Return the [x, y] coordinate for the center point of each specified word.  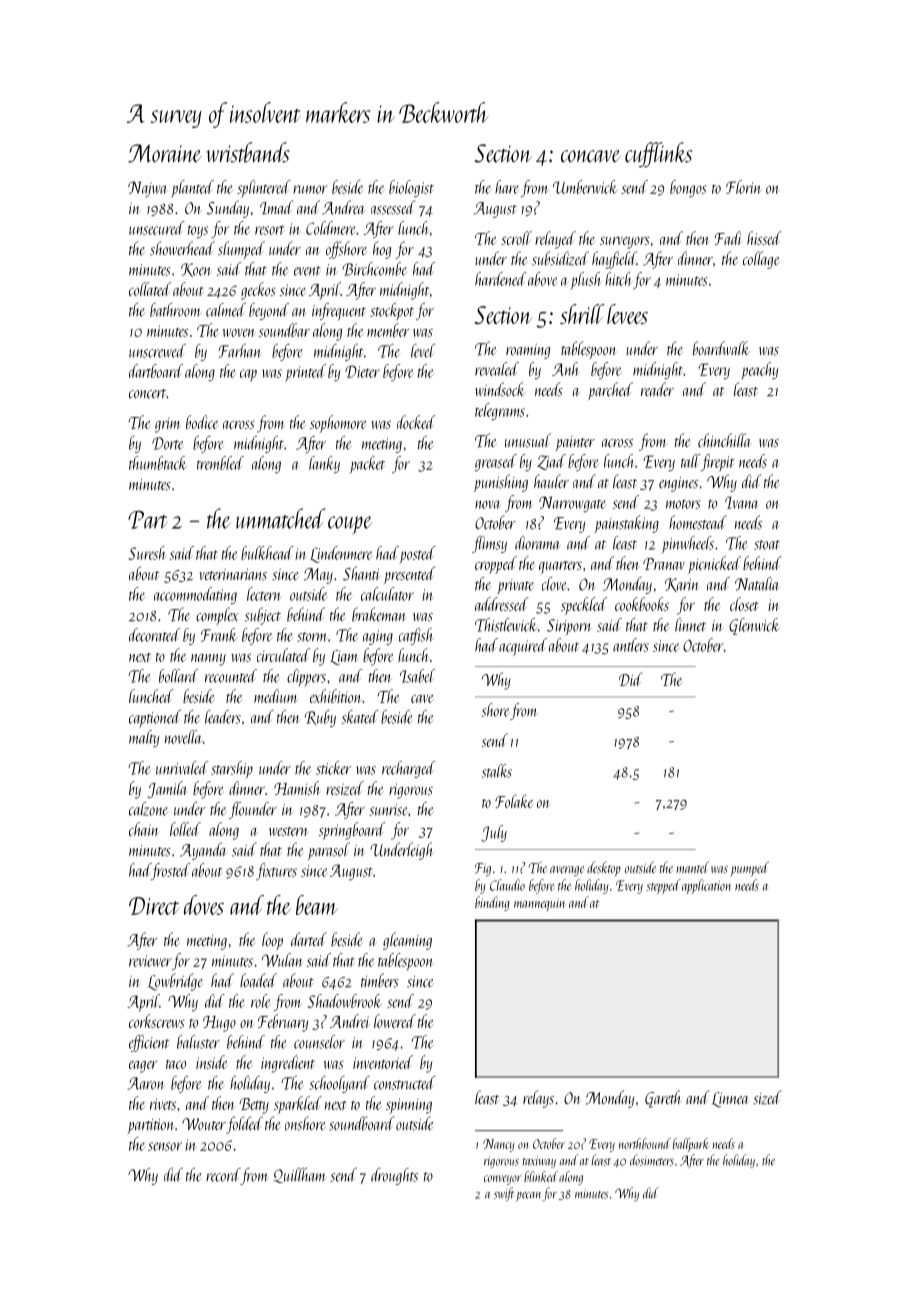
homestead [698, 522]
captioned [155, 718]
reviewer [150, 961]
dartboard [156, 371]
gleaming [407, 941]
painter [575, 443]
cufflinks [658, 155]
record [223, 1175]
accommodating [195, 595]
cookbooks [642, 604]
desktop [604, 868]
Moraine [165, 153]
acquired [523, 647]
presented [409, 575]
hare [507, 187]
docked [416, 422]
